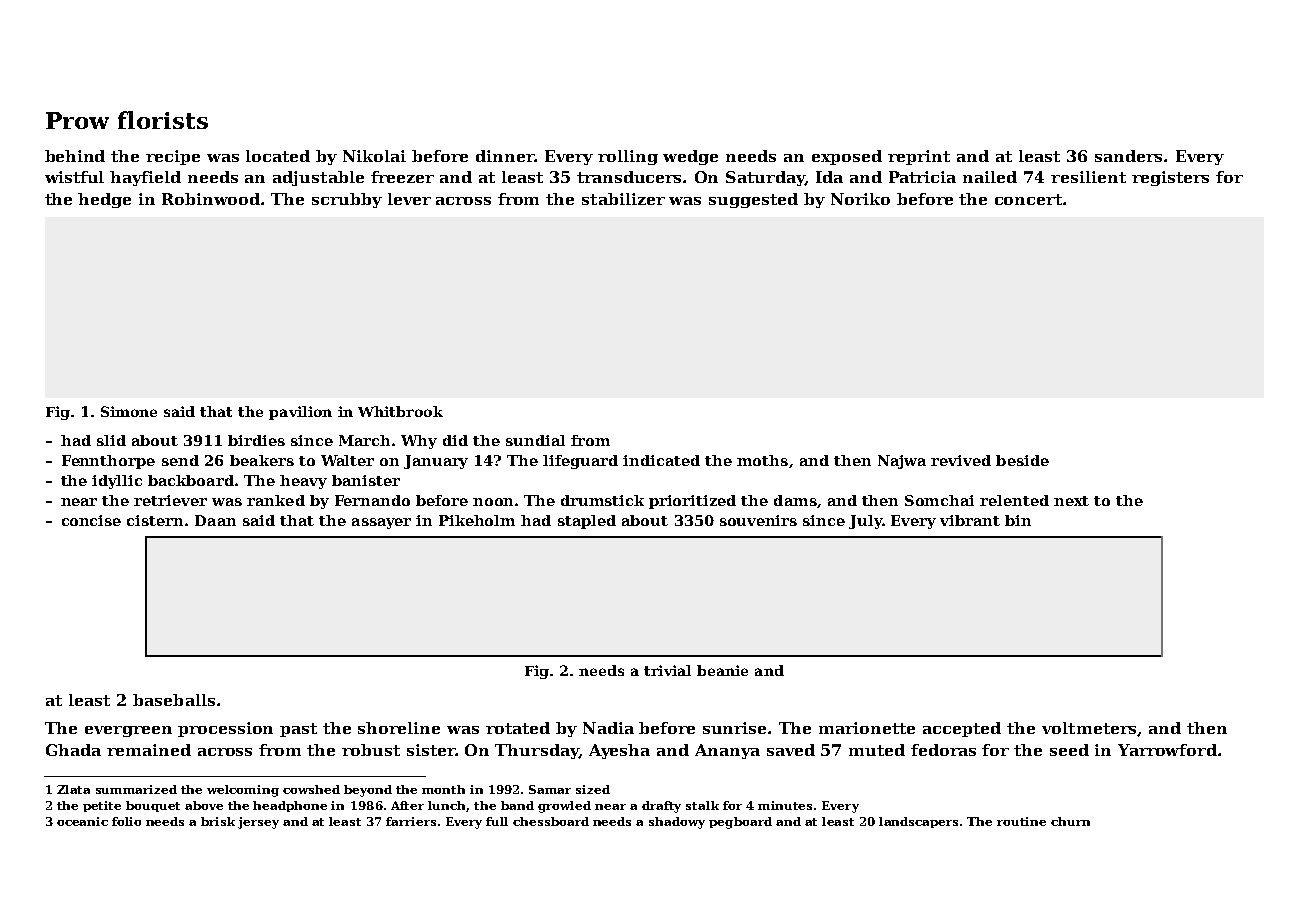  What do you see at coordinates (174, 700) in the screenshot?
I see `baseballs` at bounding box center [174, 700].
